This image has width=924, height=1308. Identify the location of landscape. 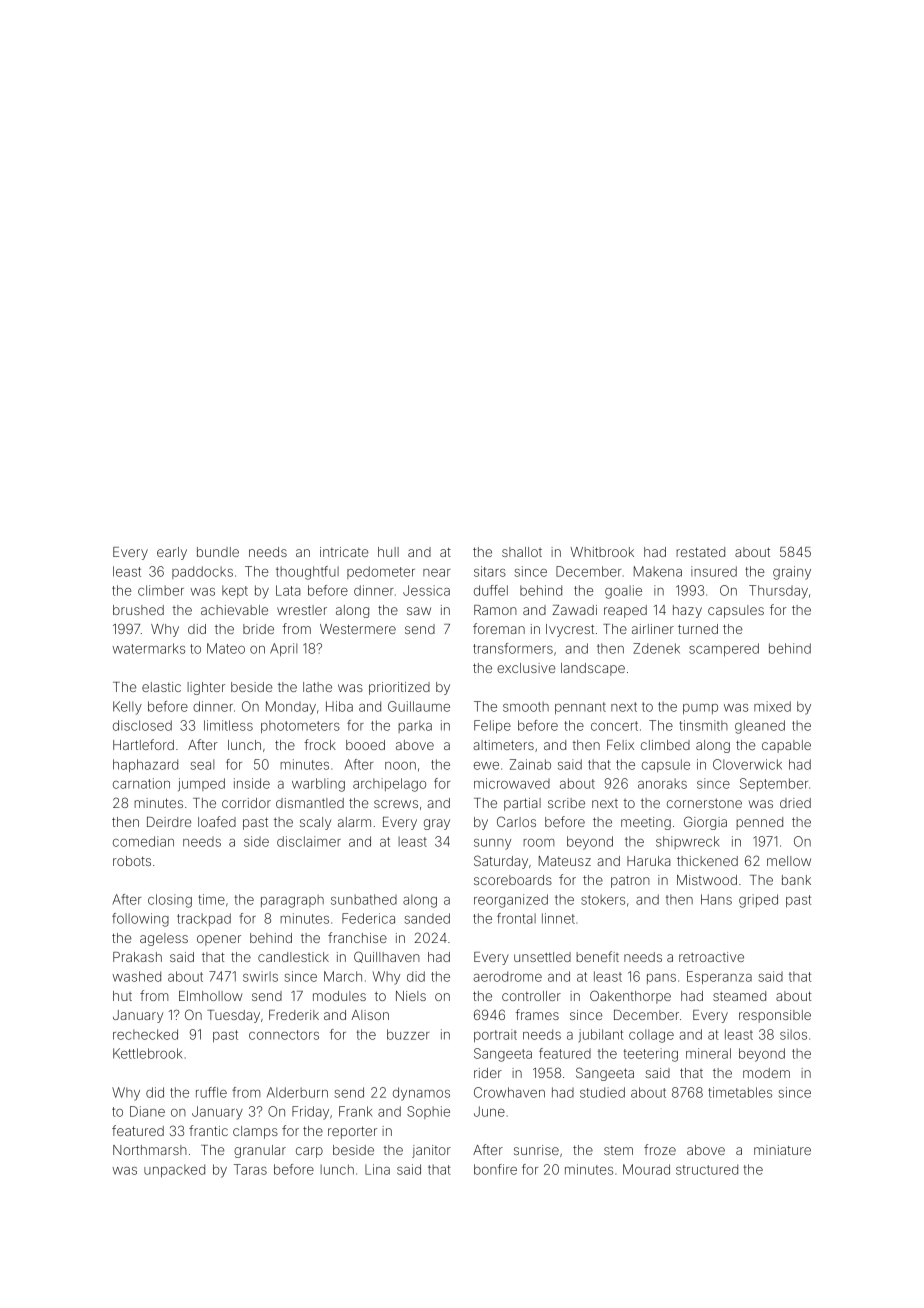
(593, 669).
